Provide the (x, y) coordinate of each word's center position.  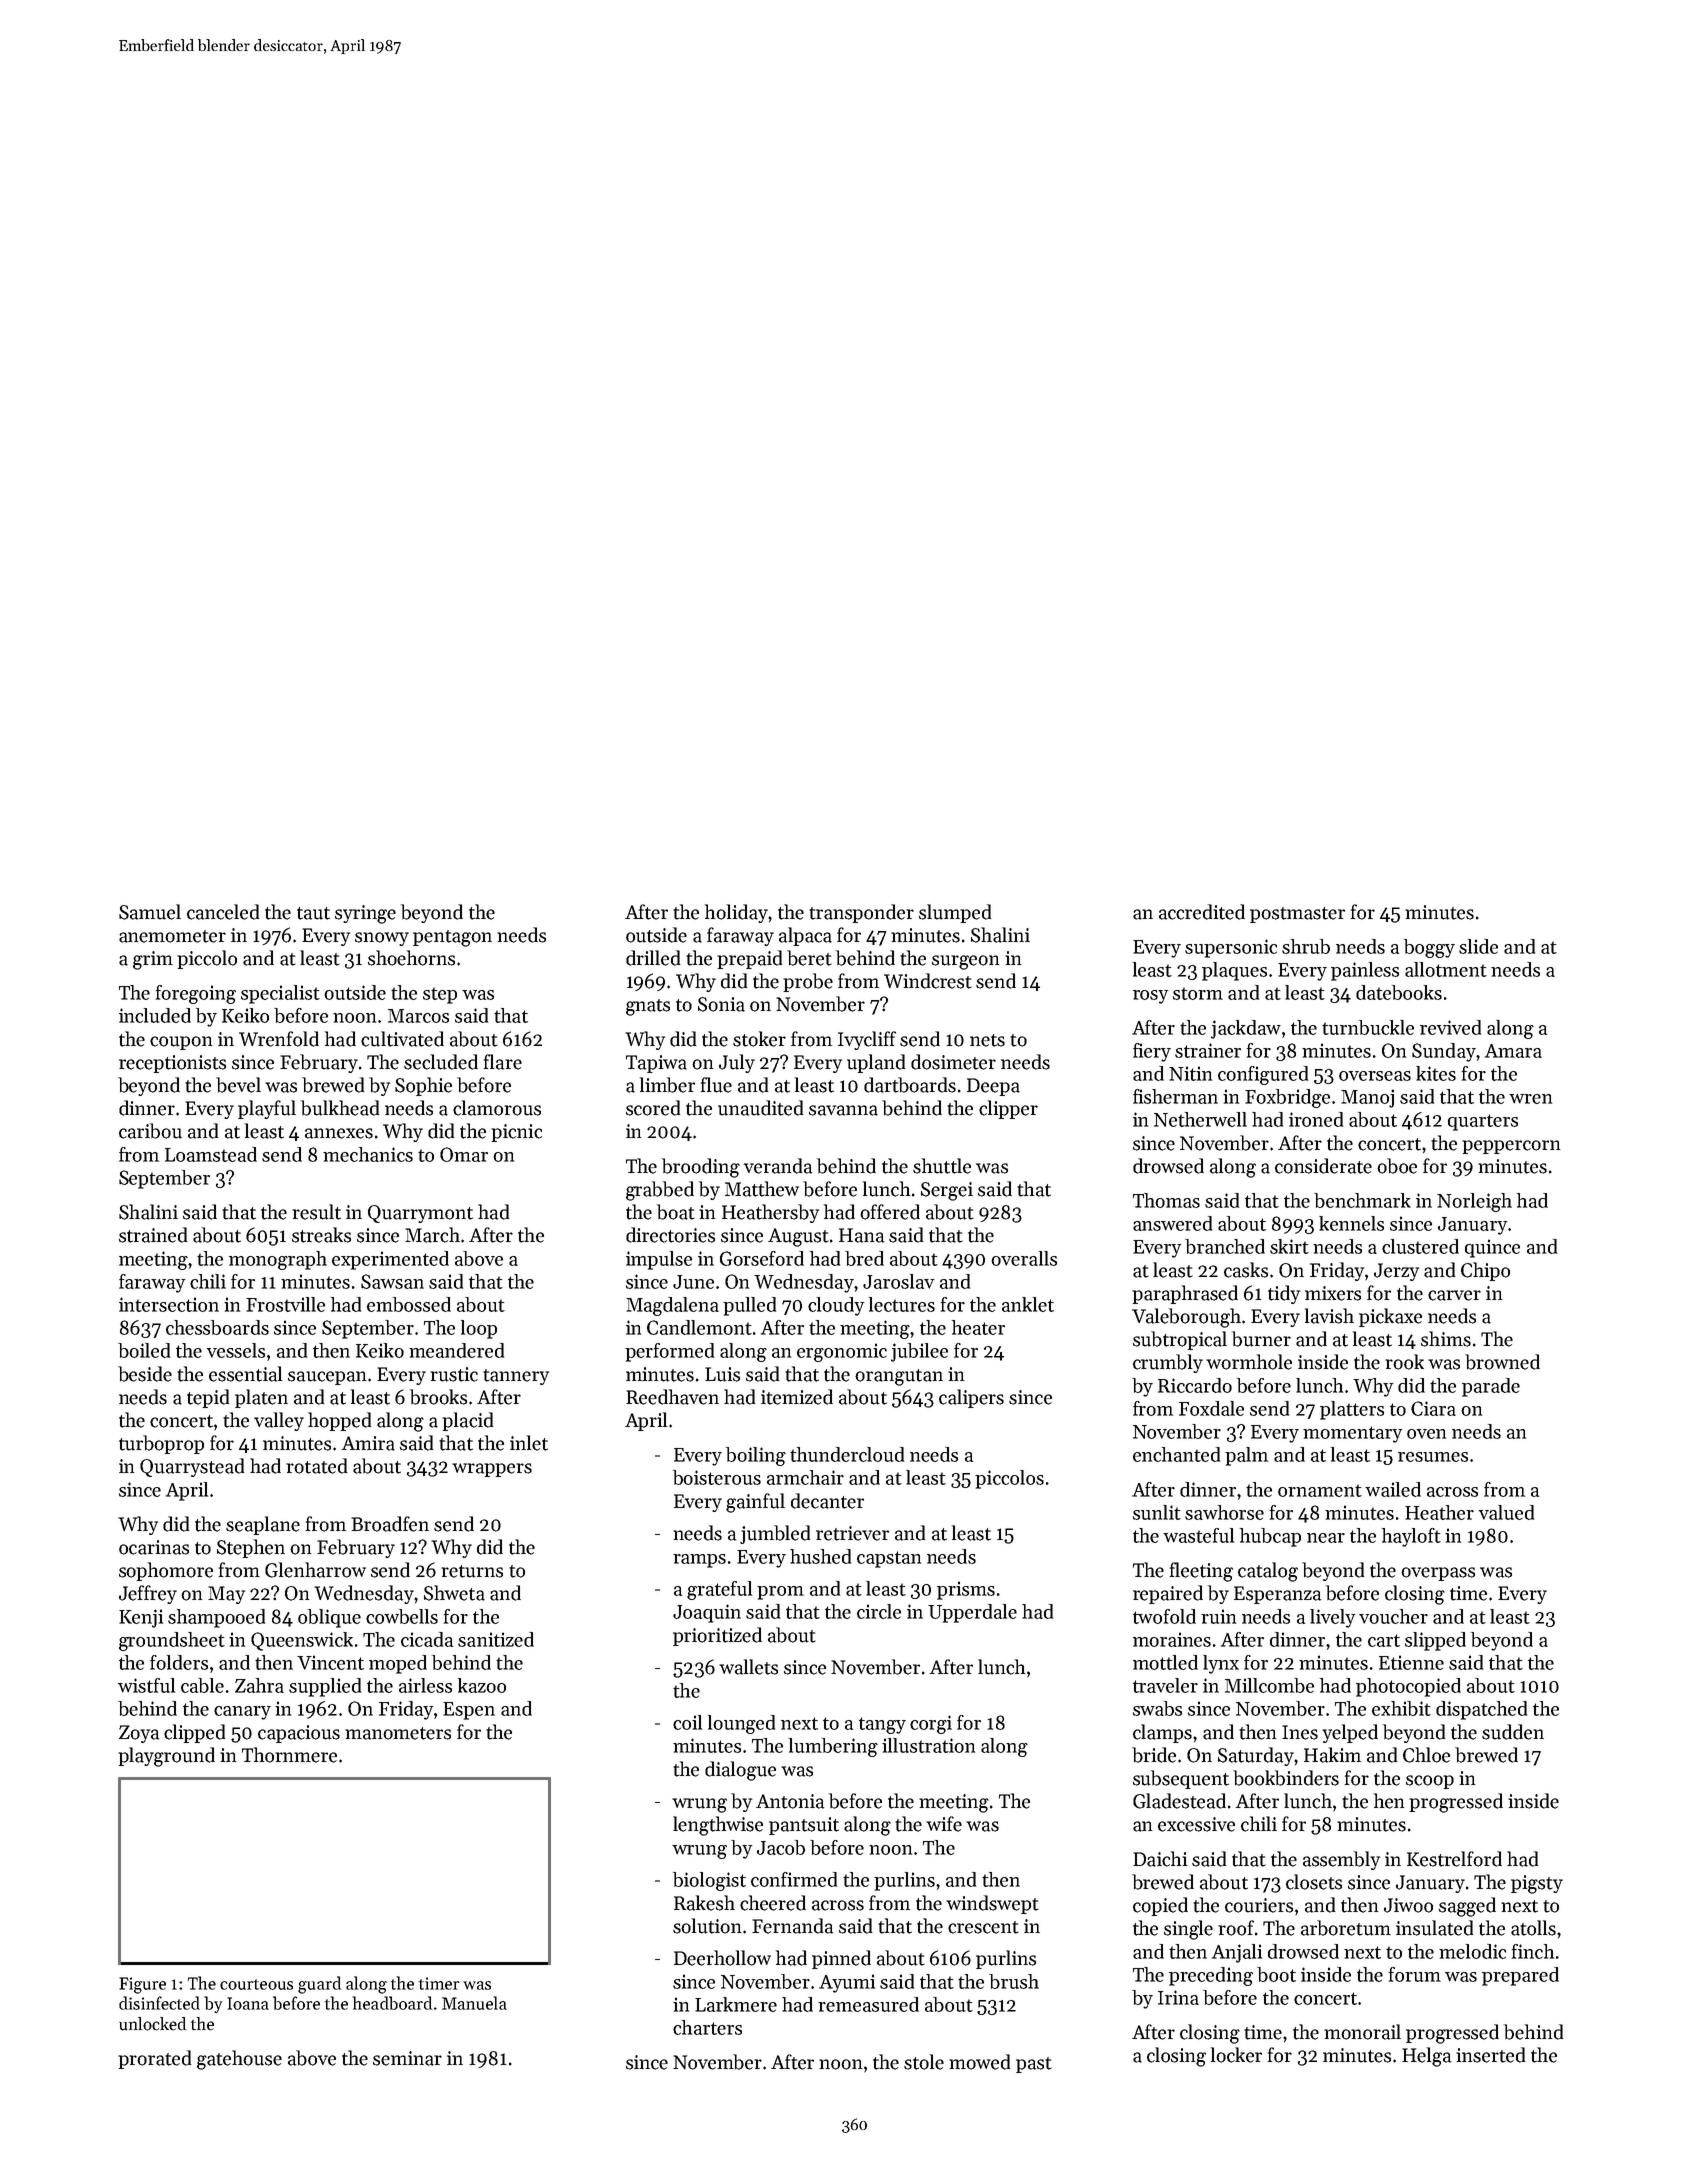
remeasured (868, 2004)
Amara (1513, 1051)
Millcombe (1269, 1685)
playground (166, 1757)
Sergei (947, 1191)
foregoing (196, 994)
